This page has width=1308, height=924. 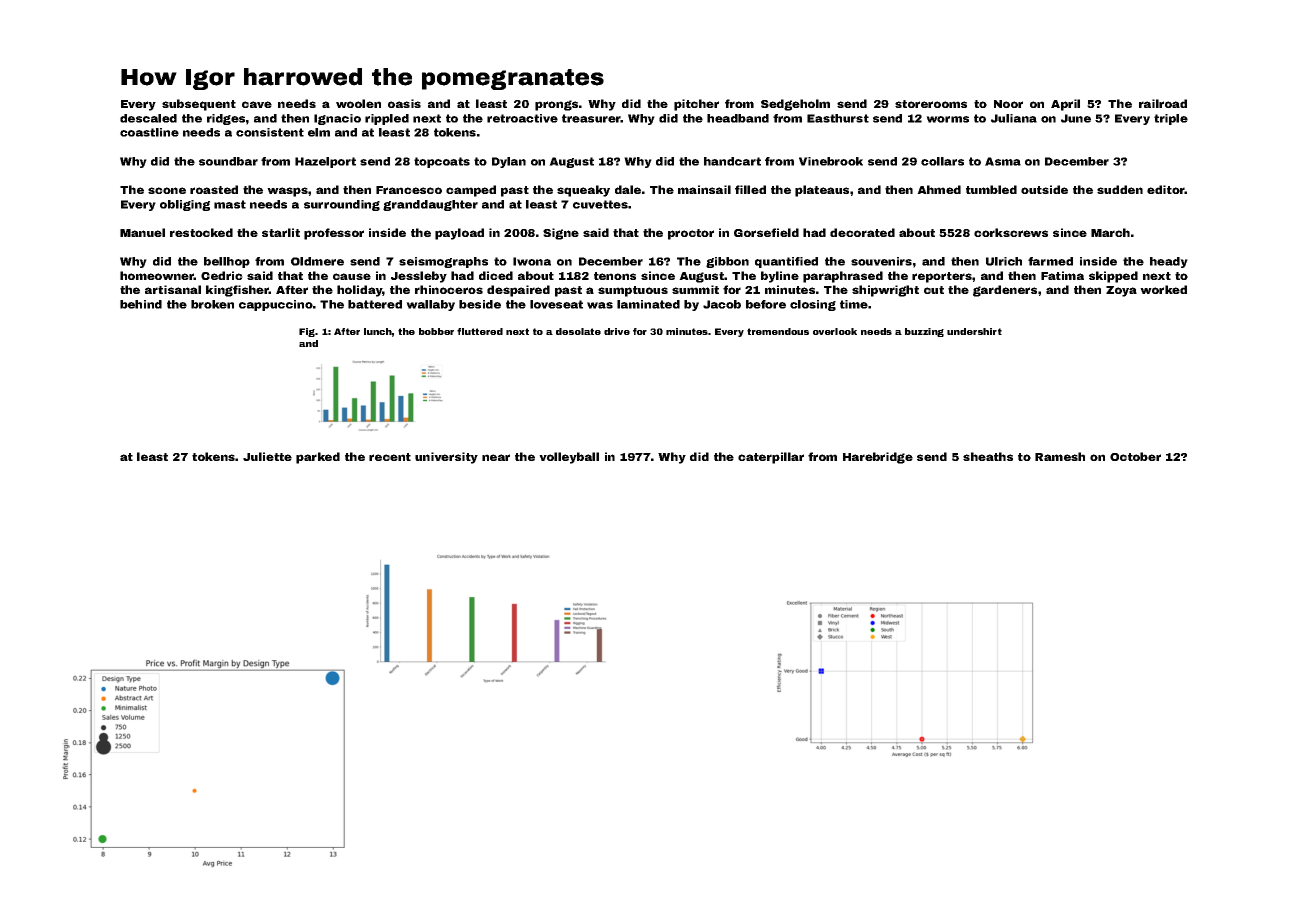 What do you see at coordinates (1004, 261) in the page?
I see `Ulrich` at bounding box center [1004, 261].
